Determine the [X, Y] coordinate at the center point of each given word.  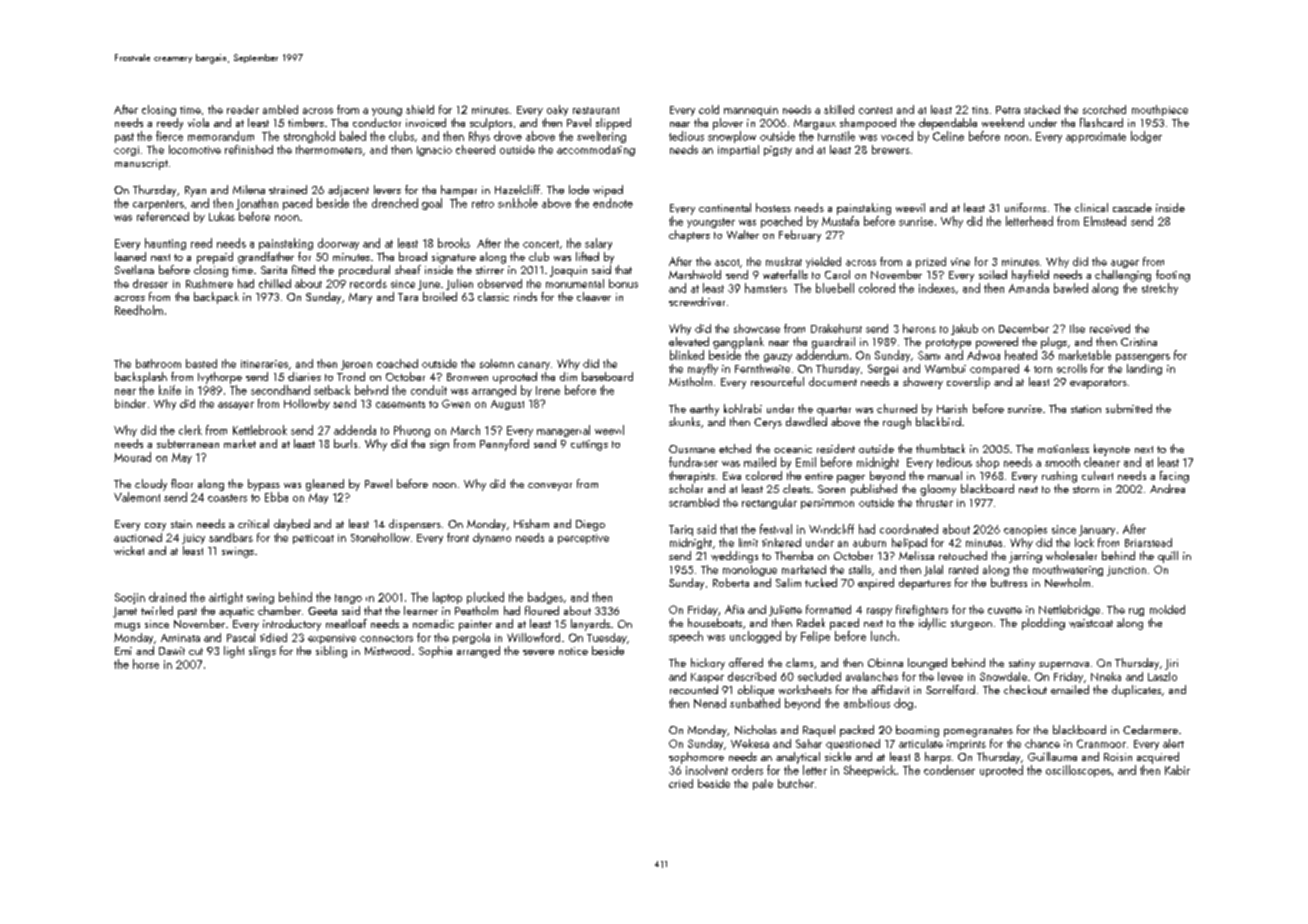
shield [420, 109]
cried [681, 783]
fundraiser [693, 462]
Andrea [1167, 488]
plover [728, 124]
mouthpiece [1160, 110]
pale [763, 784]
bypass [264, 485]
